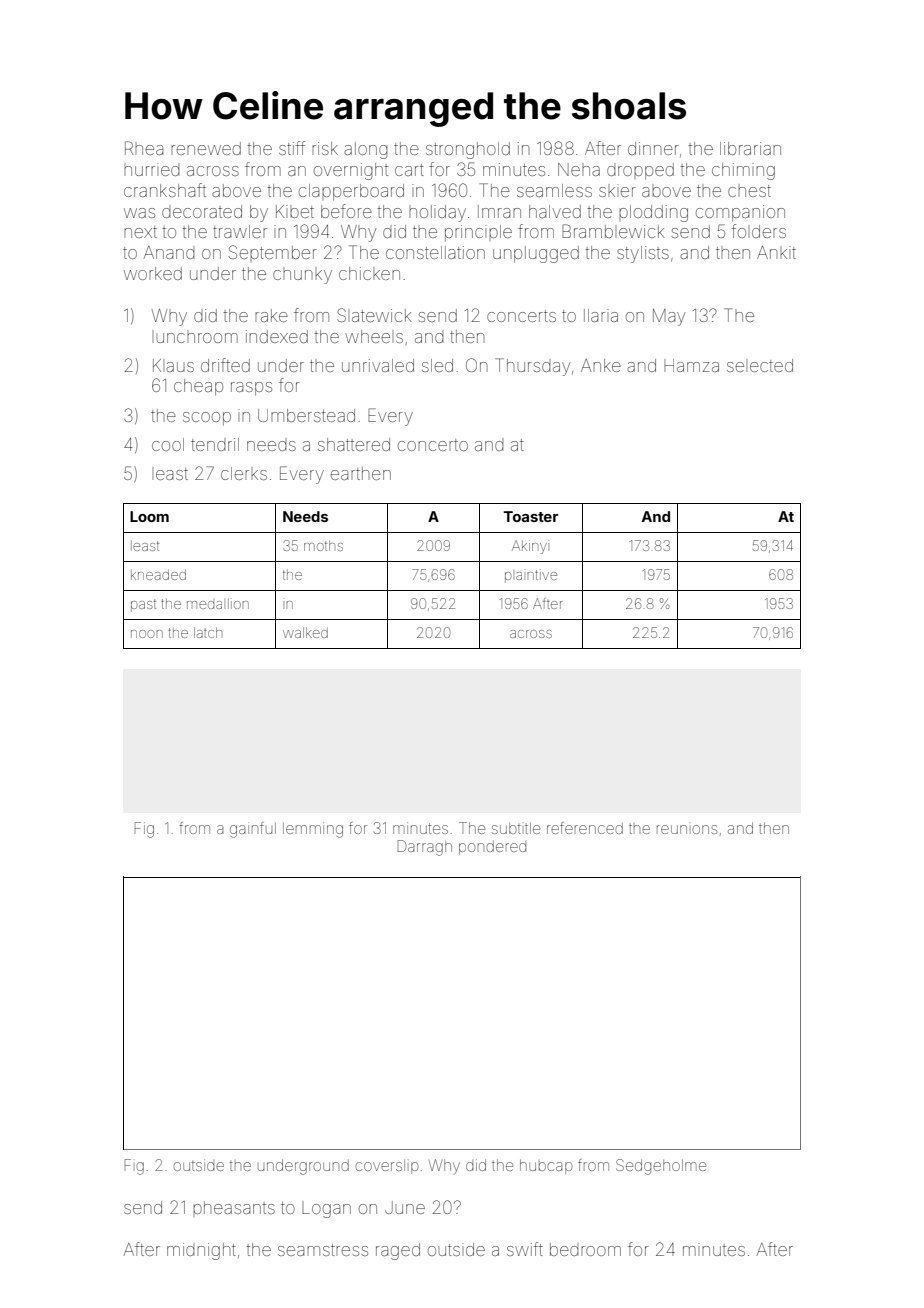 The height and width of the page is (1308, 924). What do you see at coordinates (253, 830) in the page?
I see `gainful` at bounding box center [253, 830].
